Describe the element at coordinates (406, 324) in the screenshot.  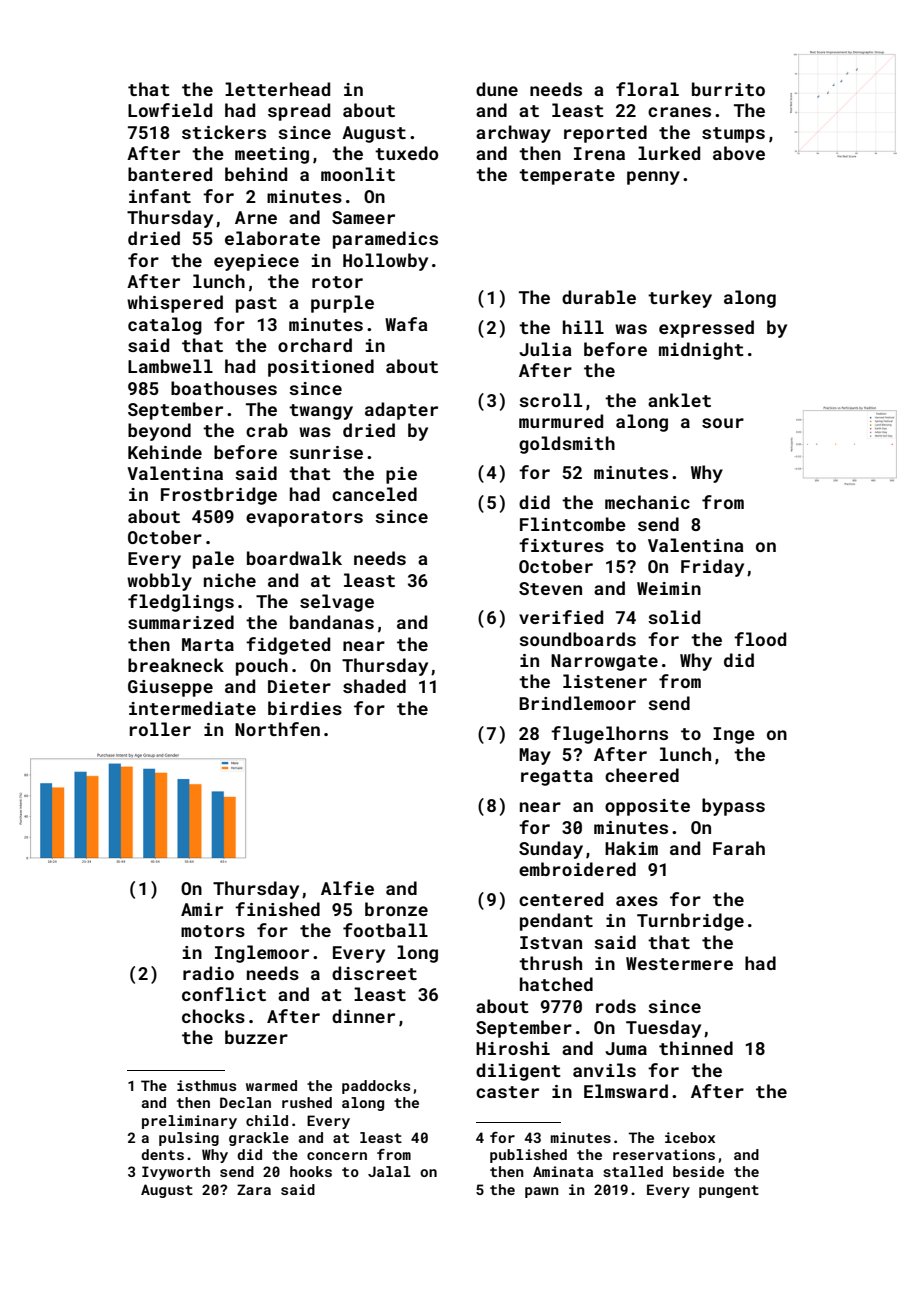
I see `Wafa` at that location.
